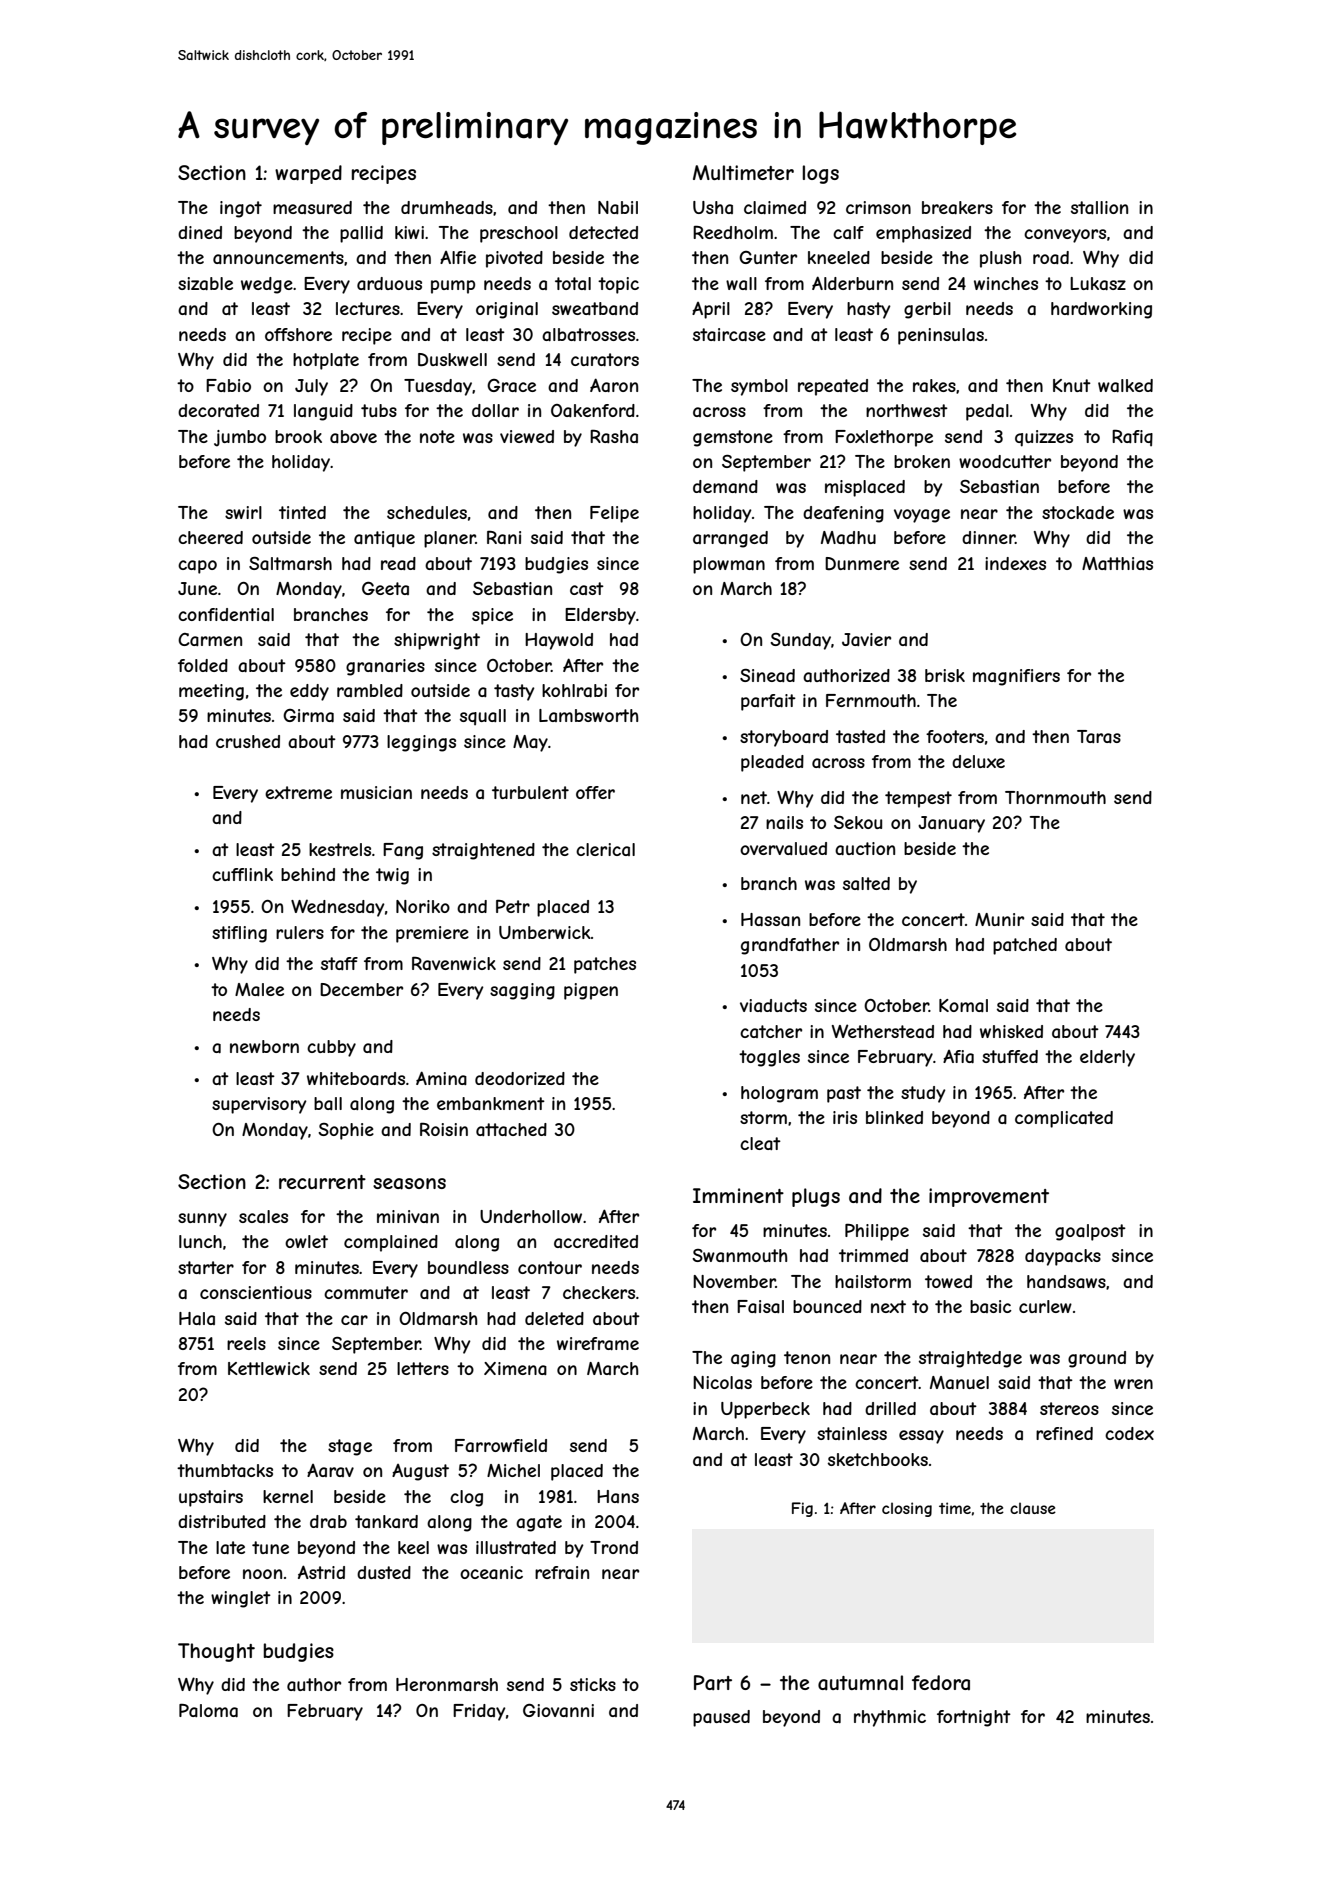  Describe the element at coordinates (800, 641) in the screenshot. I see `Sunday` at that location.
